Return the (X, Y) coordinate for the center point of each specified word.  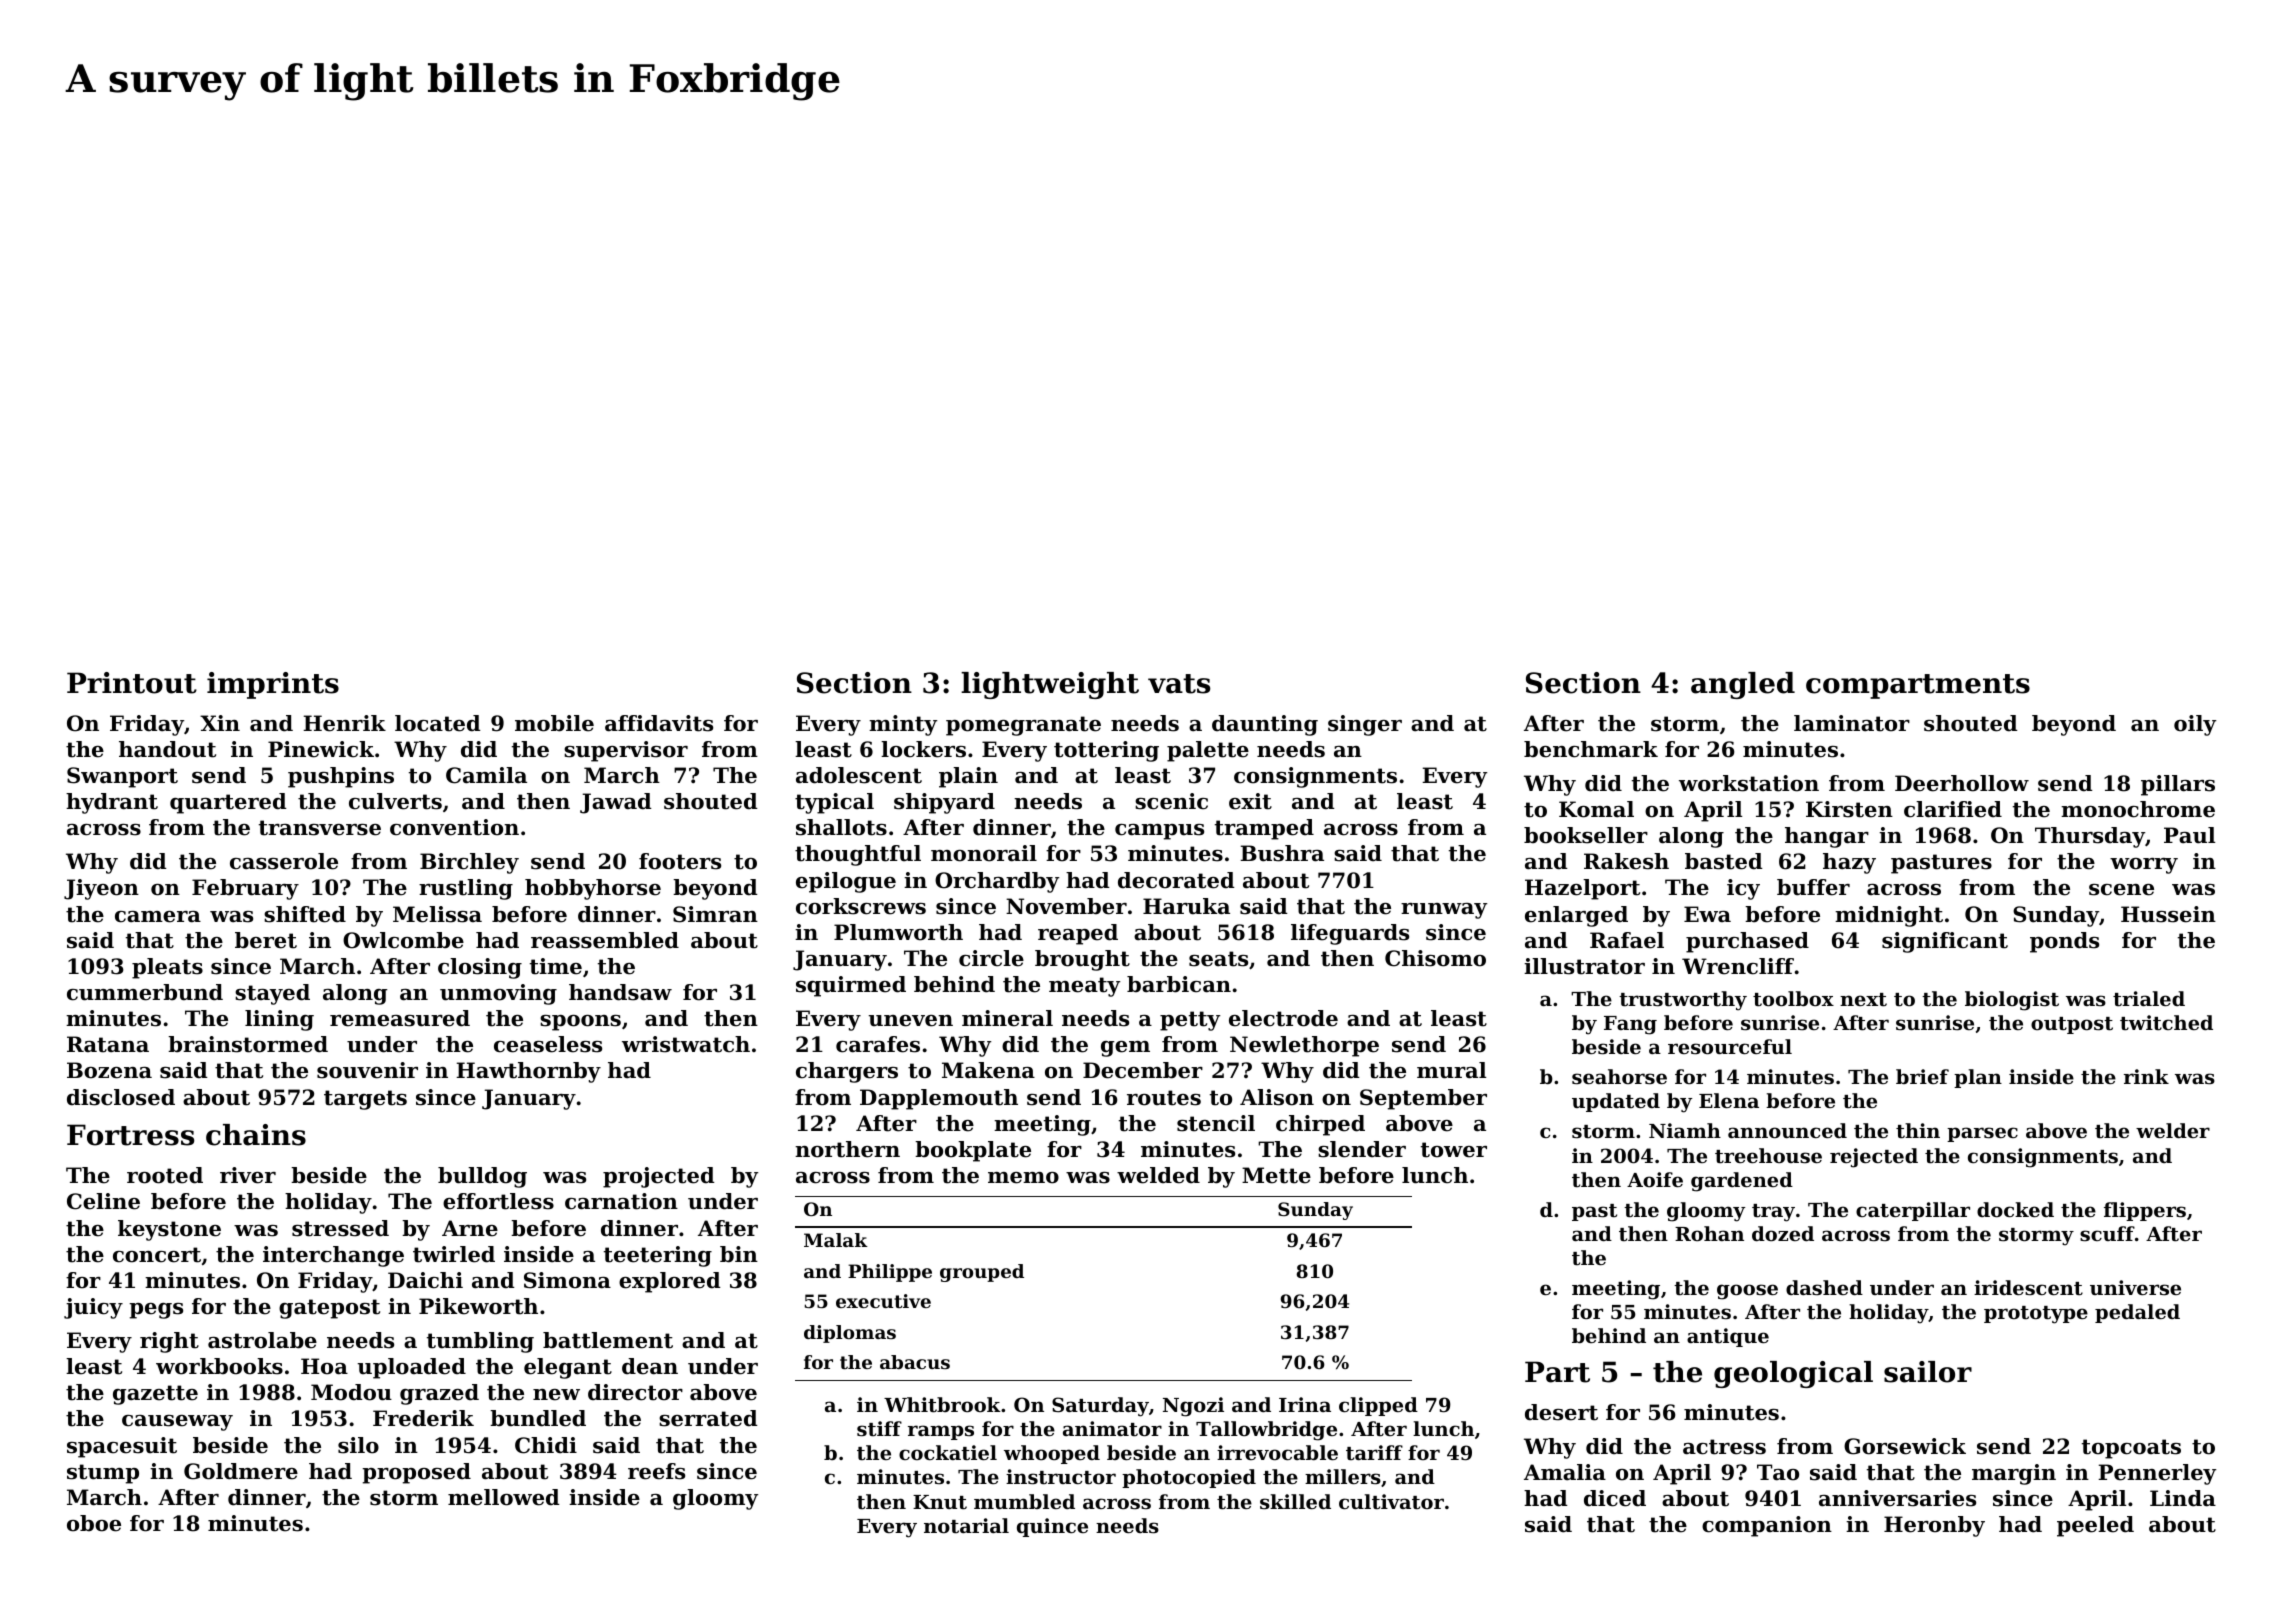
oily (2195, 725)
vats (1179, 684)
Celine (103, 1201)
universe (2135, 1288)
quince (1052, 1527)
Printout (132, 683)
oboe (94, 1523)
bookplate (973, 1151)
